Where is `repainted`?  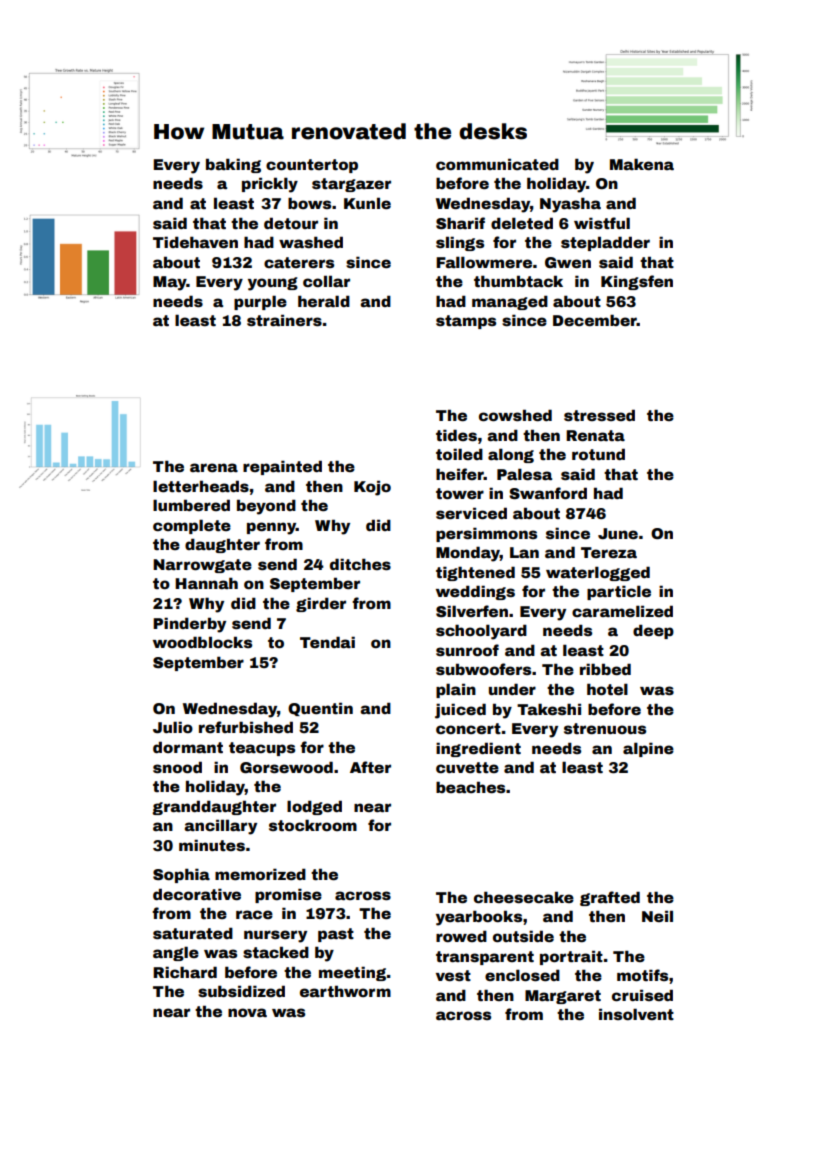 repainted is located at coordinates (282, 467).
